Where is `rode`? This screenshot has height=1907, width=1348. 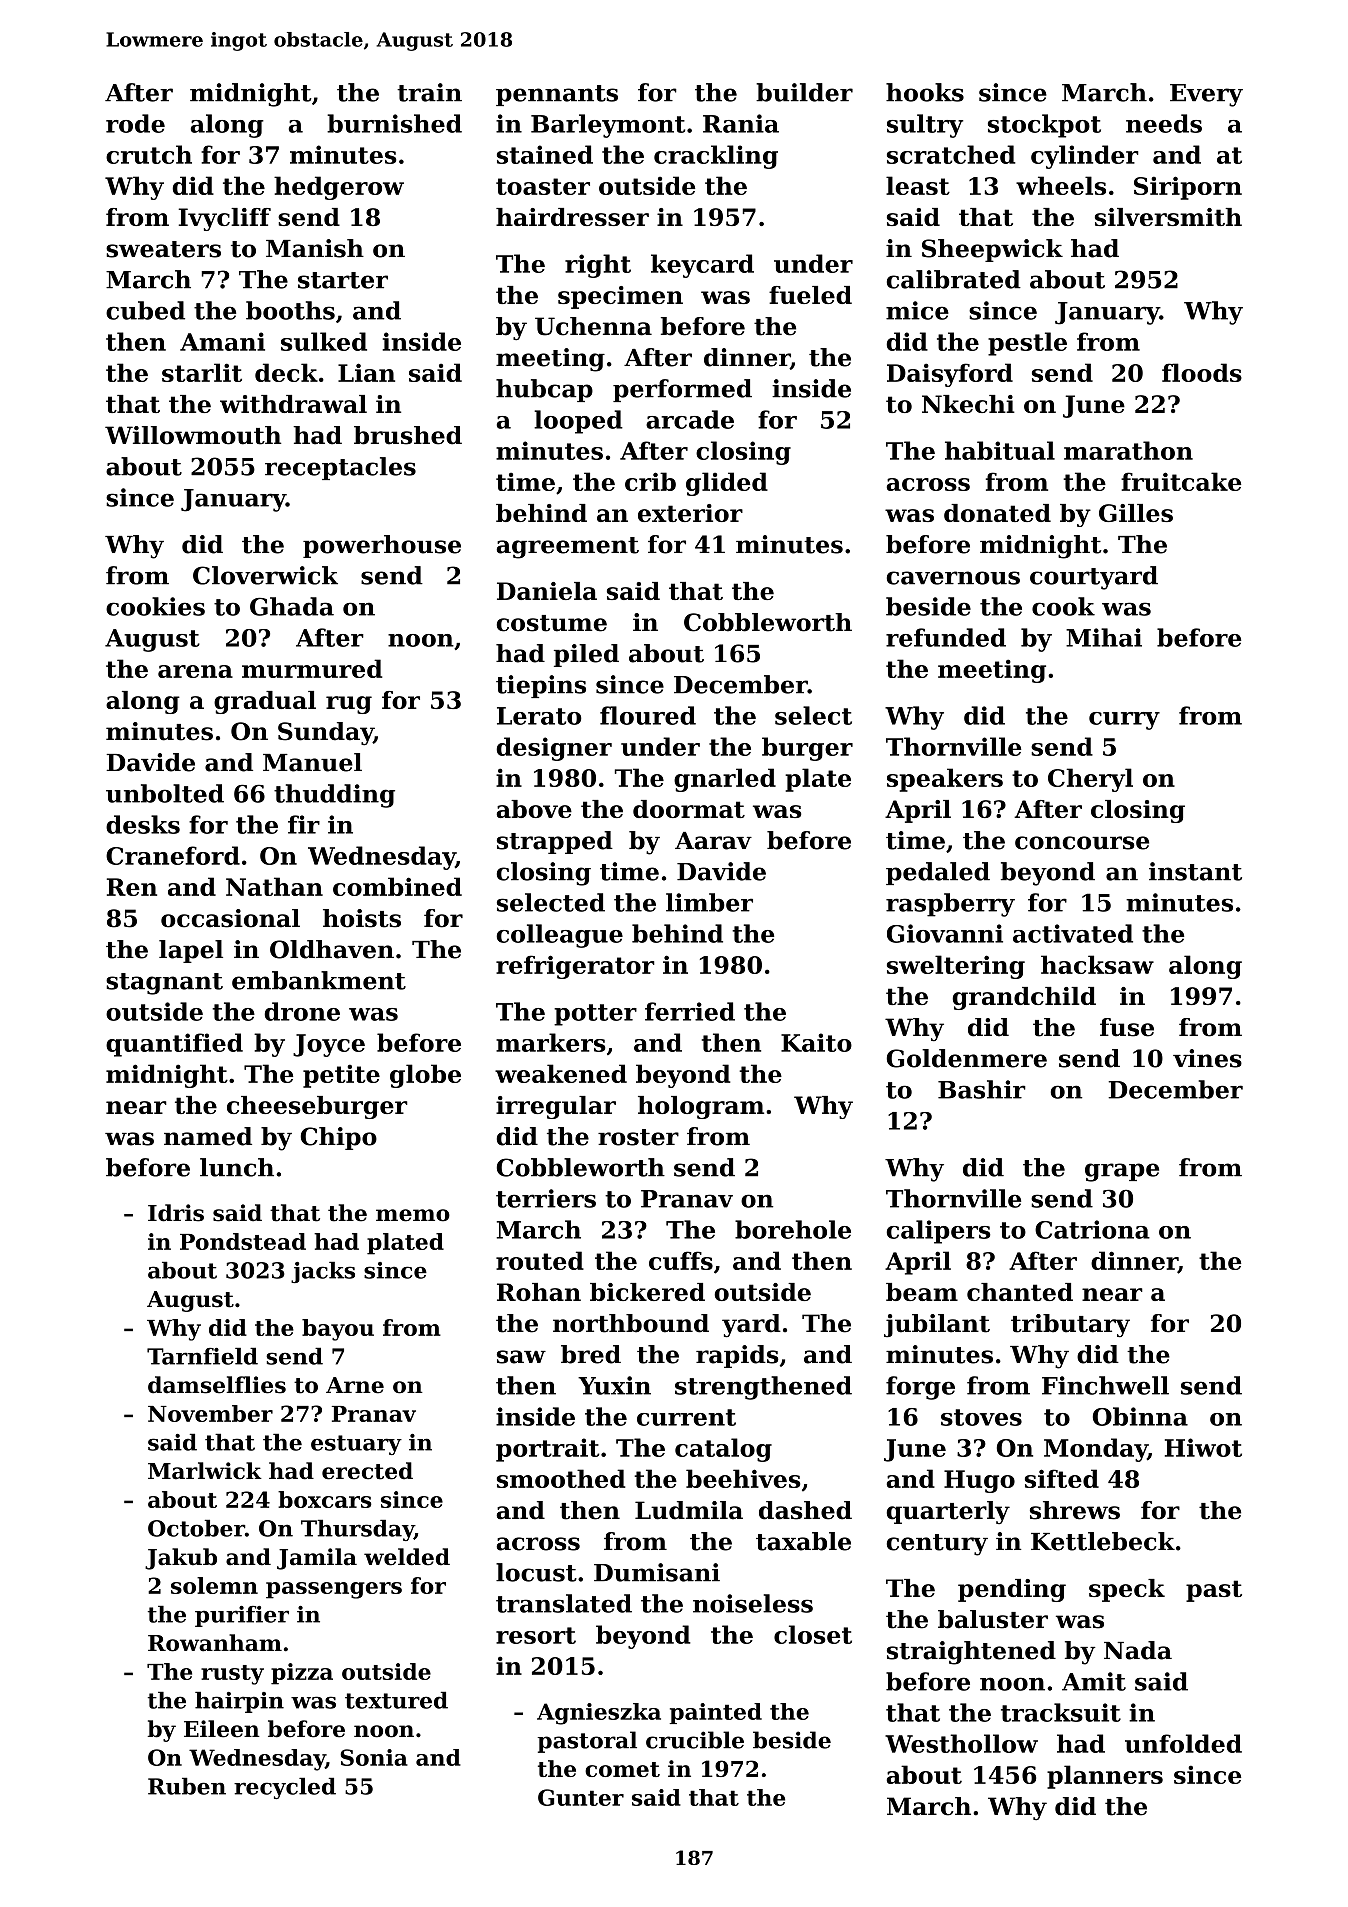
rode is located at coordinates (135, 123).
